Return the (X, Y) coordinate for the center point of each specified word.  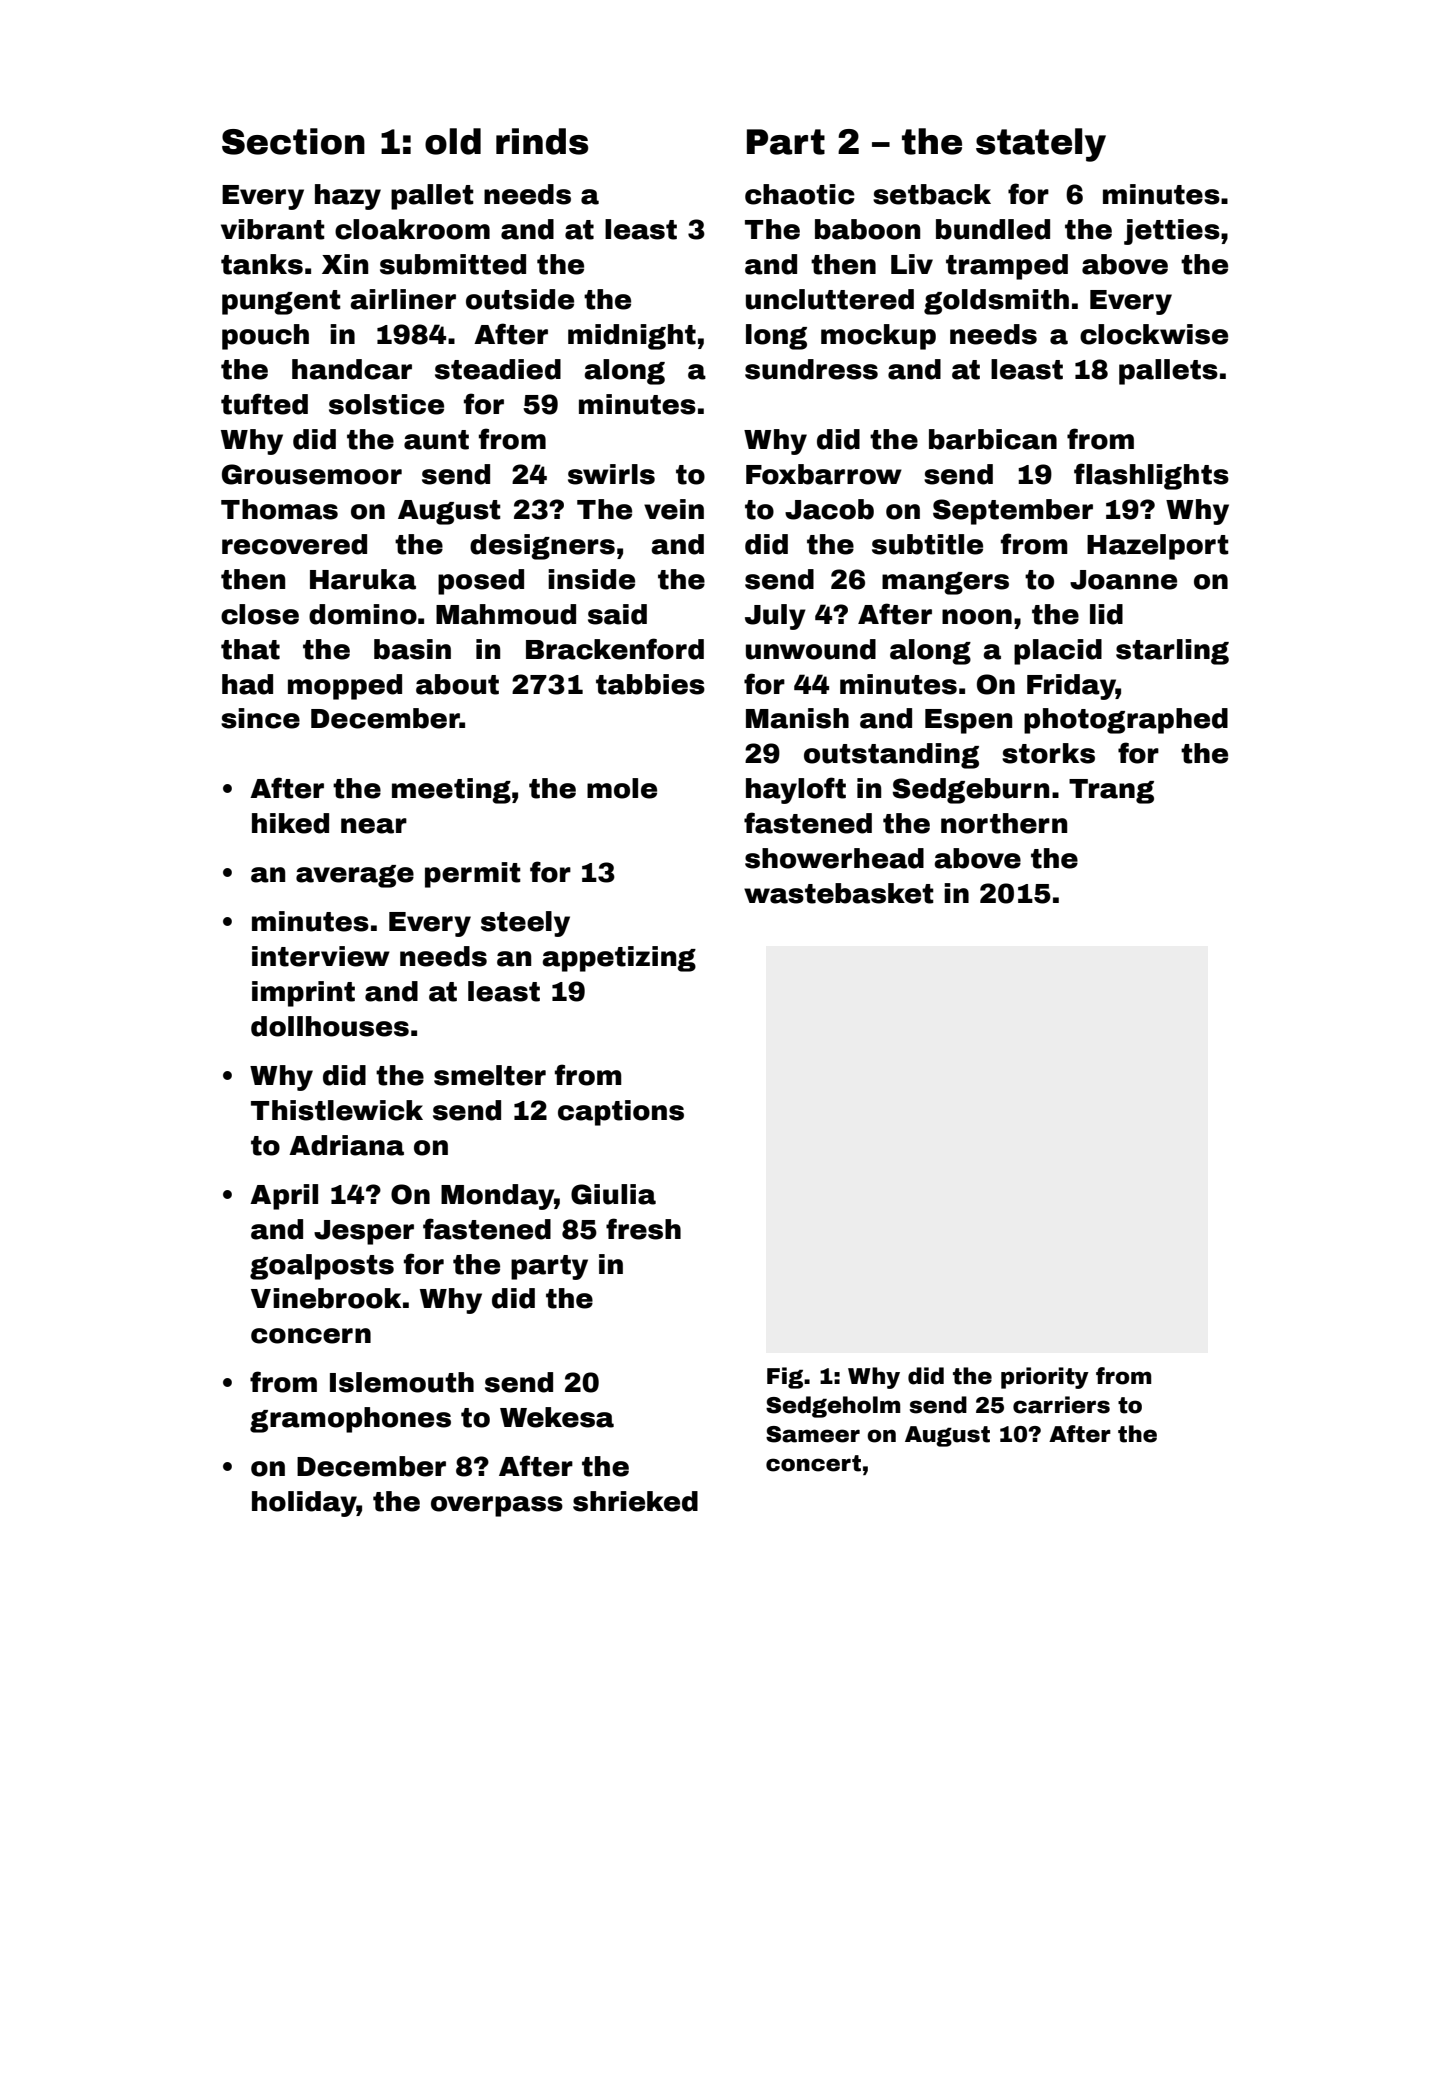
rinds (542, 141)
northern (1004, 823)
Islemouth (402, 1382)
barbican (993, 439)
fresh (643, 1229)
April (284, 1197)
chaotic (800, 194)
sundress (811, 369)
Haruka (363, 579)
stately (1041, 145)
